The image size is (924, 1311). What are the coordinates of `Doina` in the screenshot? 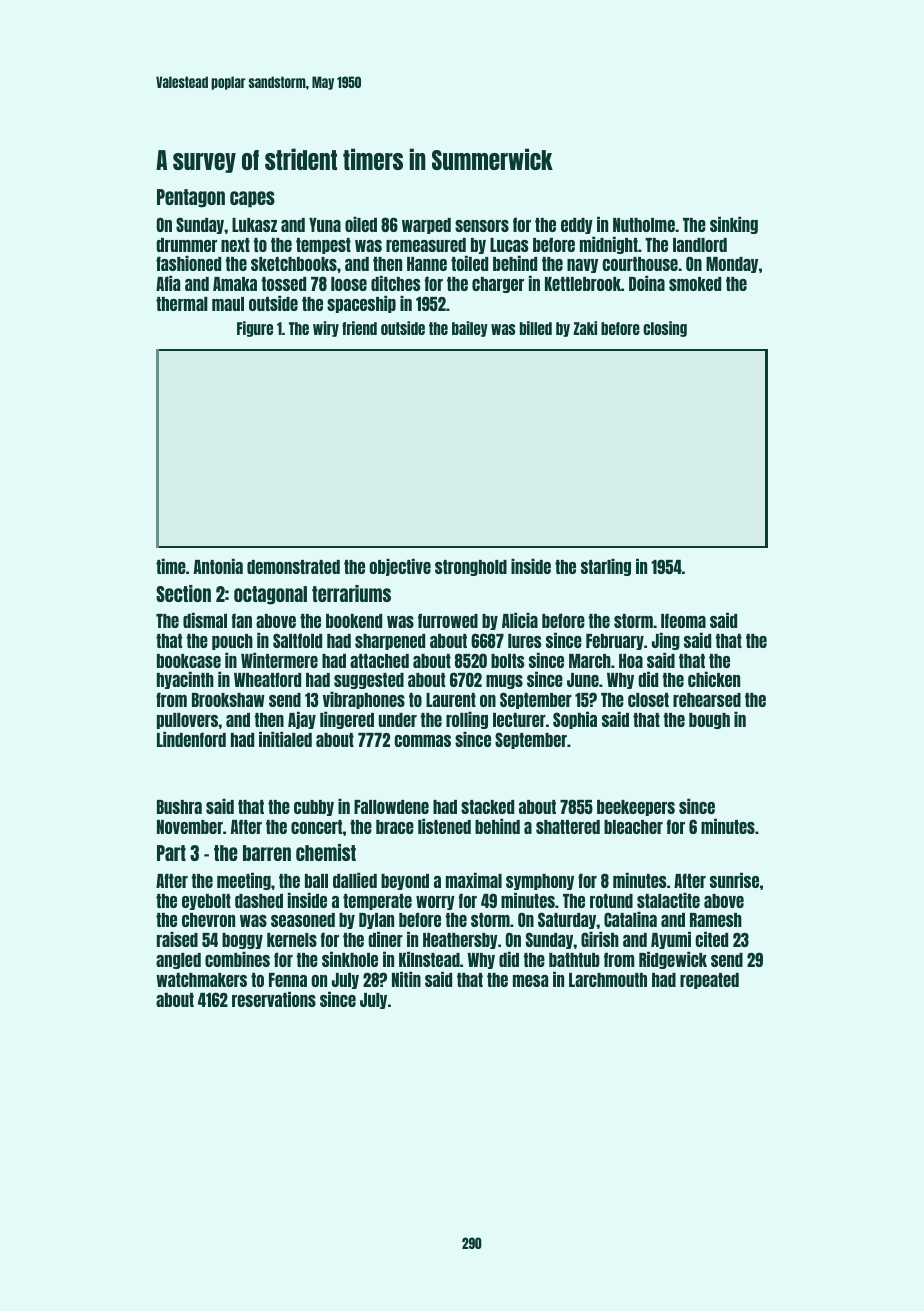 It's located at (647, 283).
